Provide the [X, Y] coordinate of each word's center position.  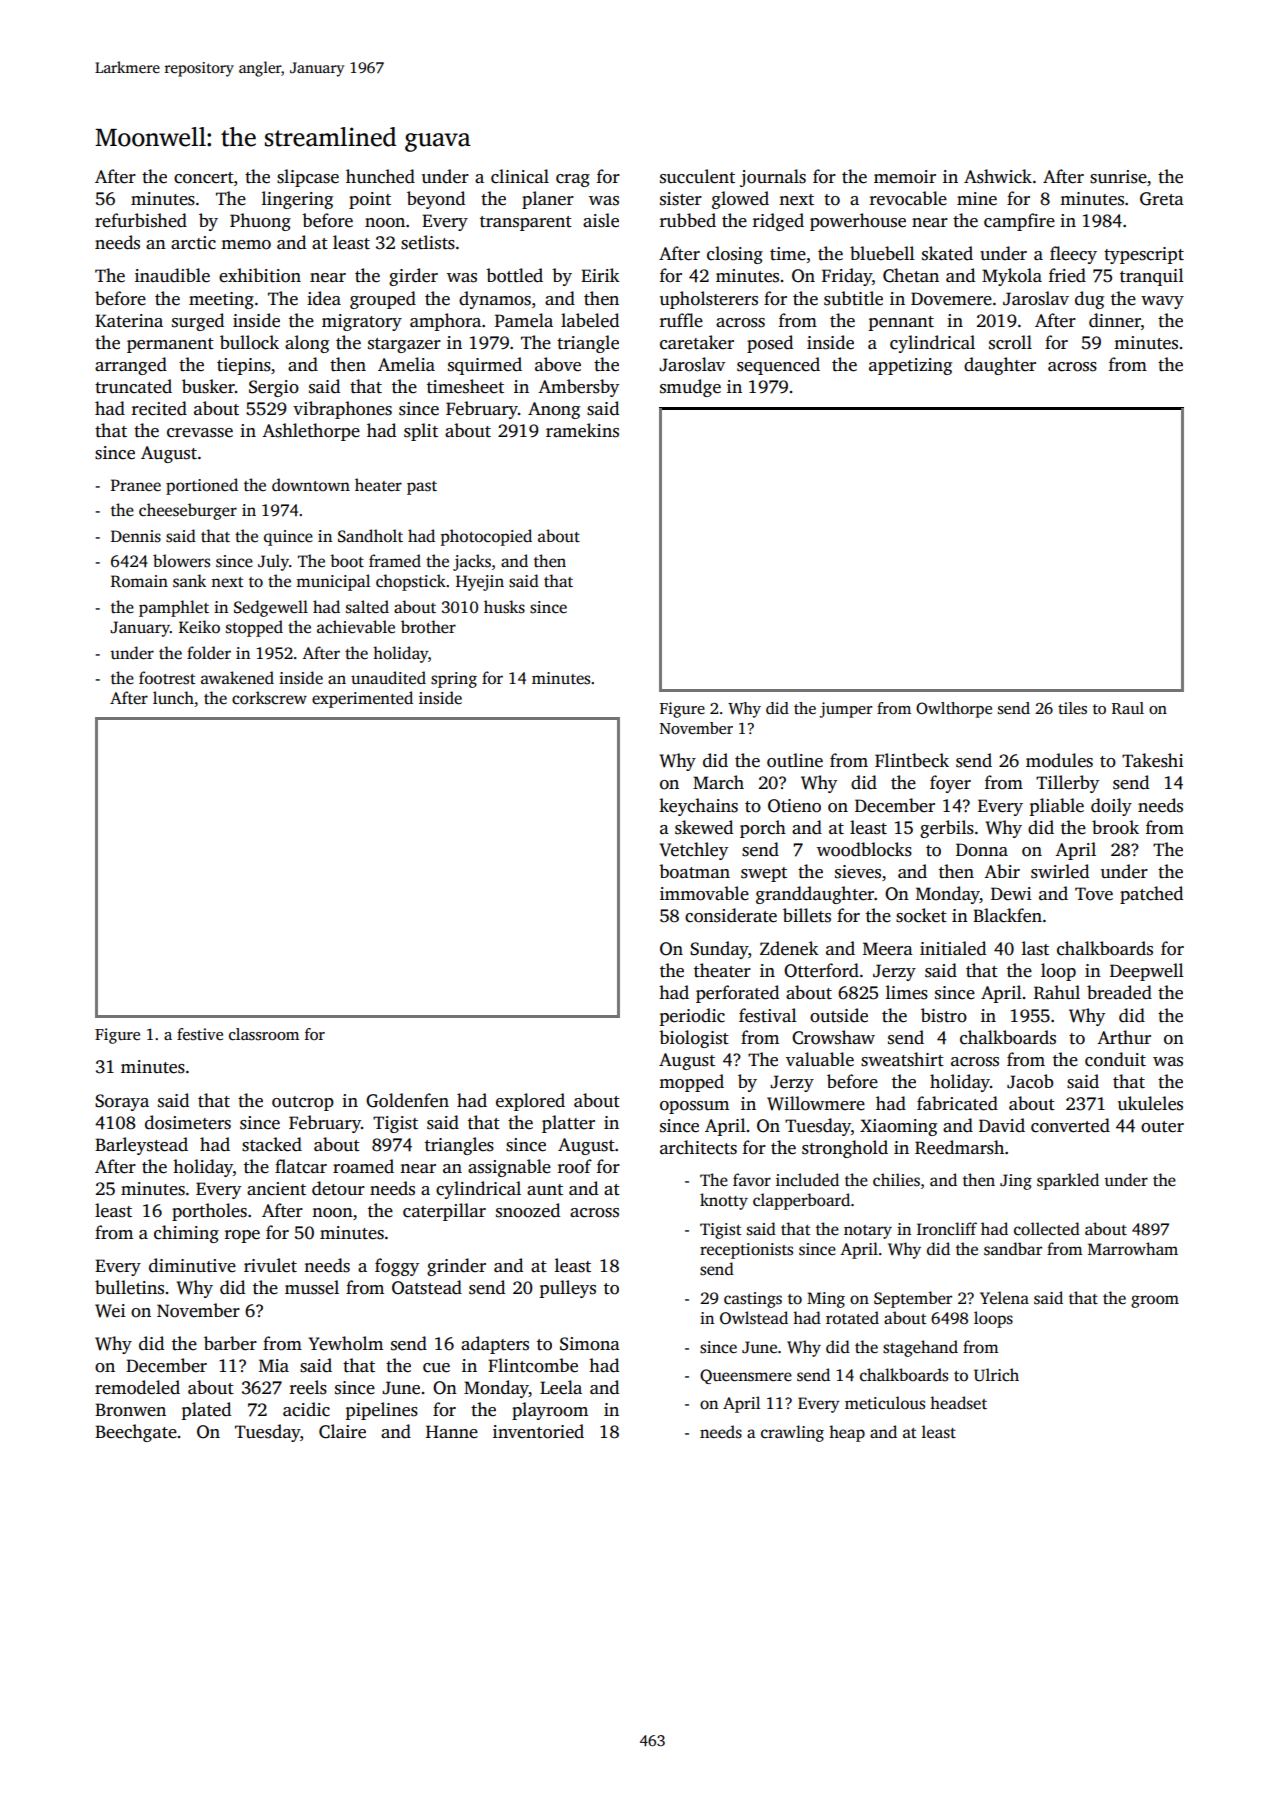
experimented [362, 699]
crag [573, 180]
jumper [846, 710]
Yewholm [345, 1343]
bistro [944, 1015]
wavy [1162, 302]
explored [530, 1102]
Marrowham [1133, 1249]
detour [338, 1188]
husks [504, 607]
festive [200, 1034]
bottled [514, 275]
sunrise [1118, 177]
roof [575, 1166]
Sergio [274, 388]
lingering [297, 200]
